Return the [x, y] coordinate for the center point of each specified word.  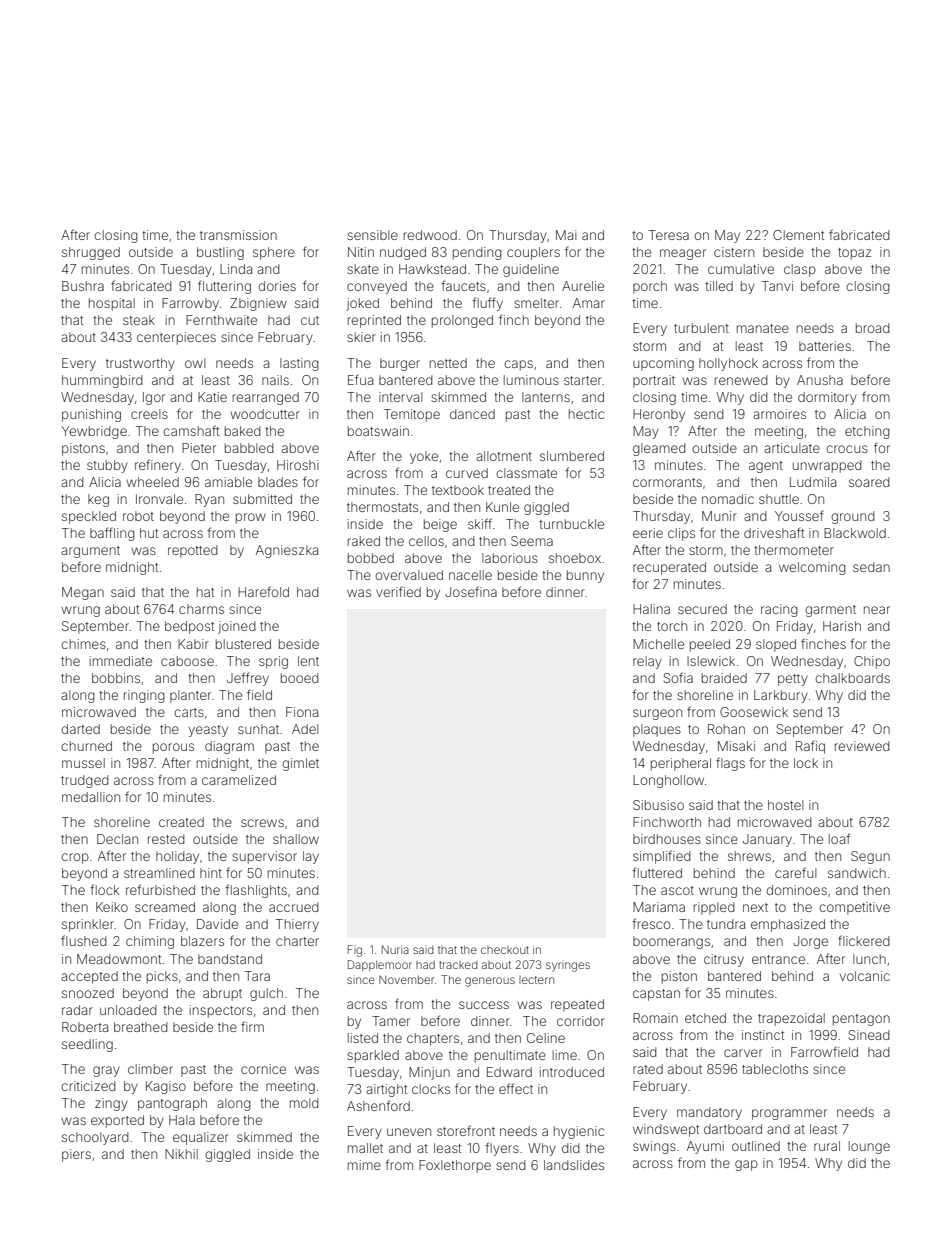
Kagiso [166, 1087]
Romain [655, 1018]
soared [869, 482]
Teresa [669, 235]
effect [516, 1088]
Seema [532, 541]
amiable [228, 482]
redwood [430, 235]
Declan [117, 839]
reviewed [862, 746]
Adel [305, 729]
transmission [238, 235]
